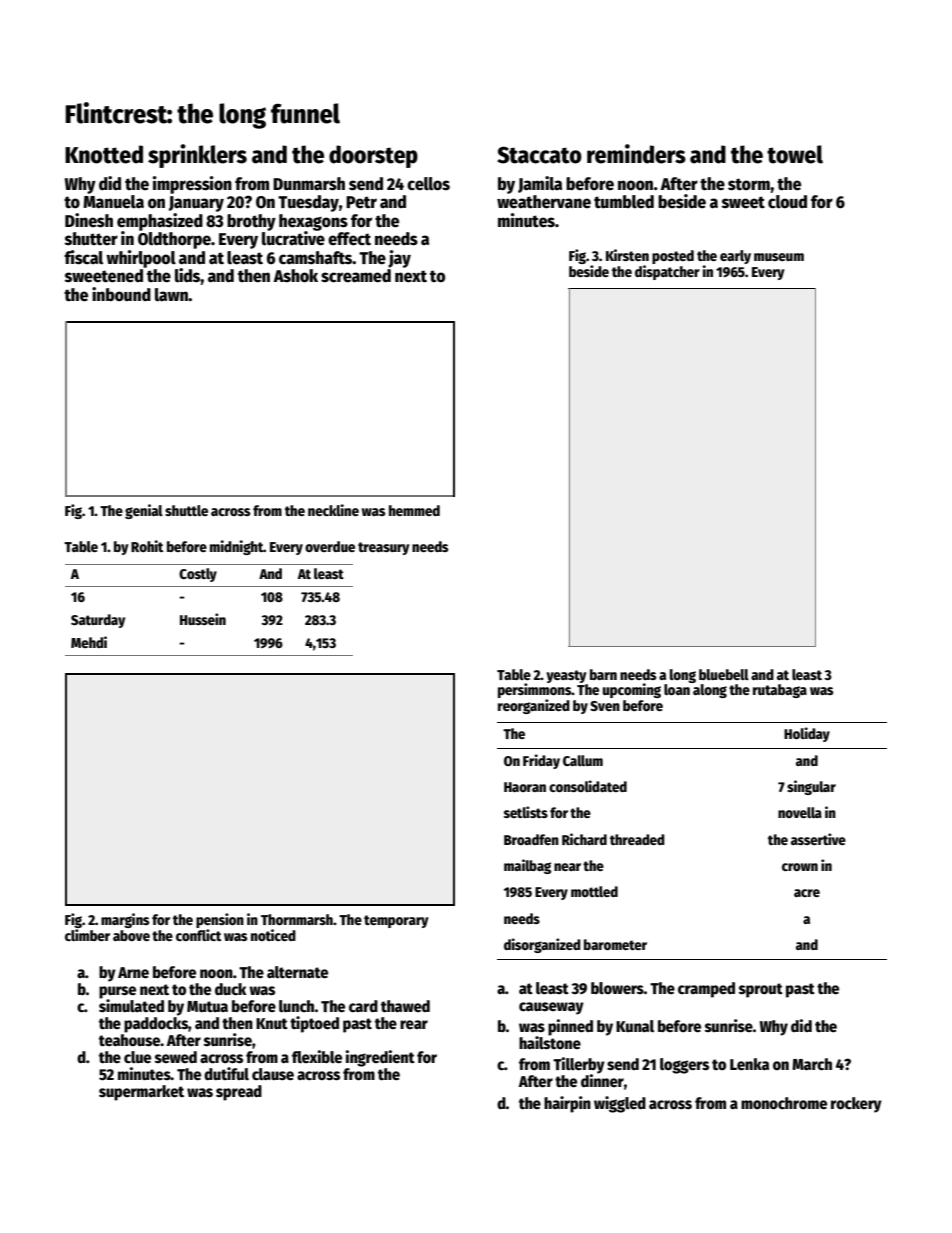  What do you see at coordinates (525, 787) in the screenshot?
I see `Haoran` at bounding box center [525, 787].
